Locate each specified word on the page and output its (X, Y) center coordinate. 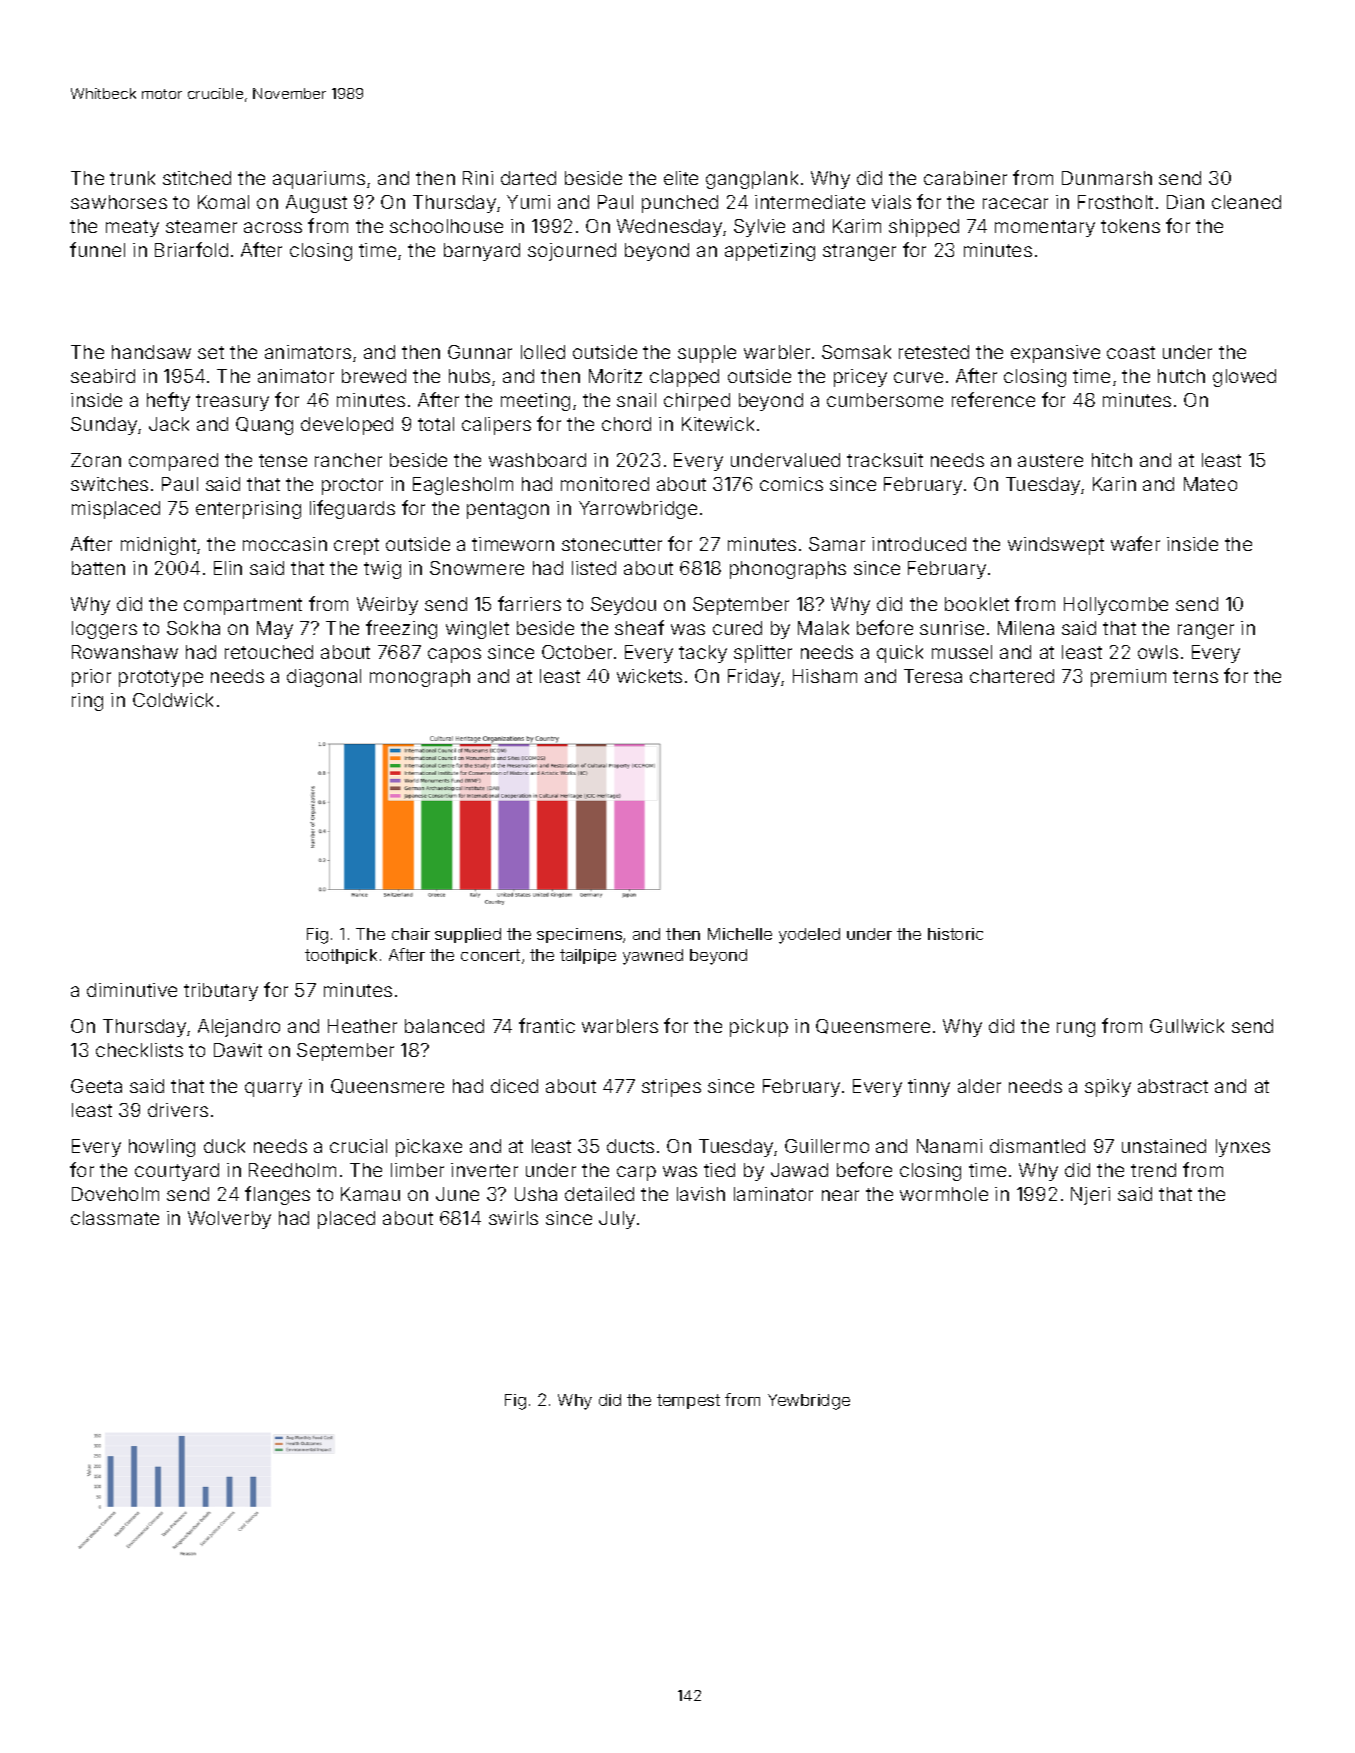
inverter (484, 1170)
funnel (97, 249)
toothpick (341, 956)
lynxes (1243, 1148)
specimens (579, 935)
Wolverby (229, 1220)
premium (1128, 678)
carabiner (965, 178)
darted (528, 178)
